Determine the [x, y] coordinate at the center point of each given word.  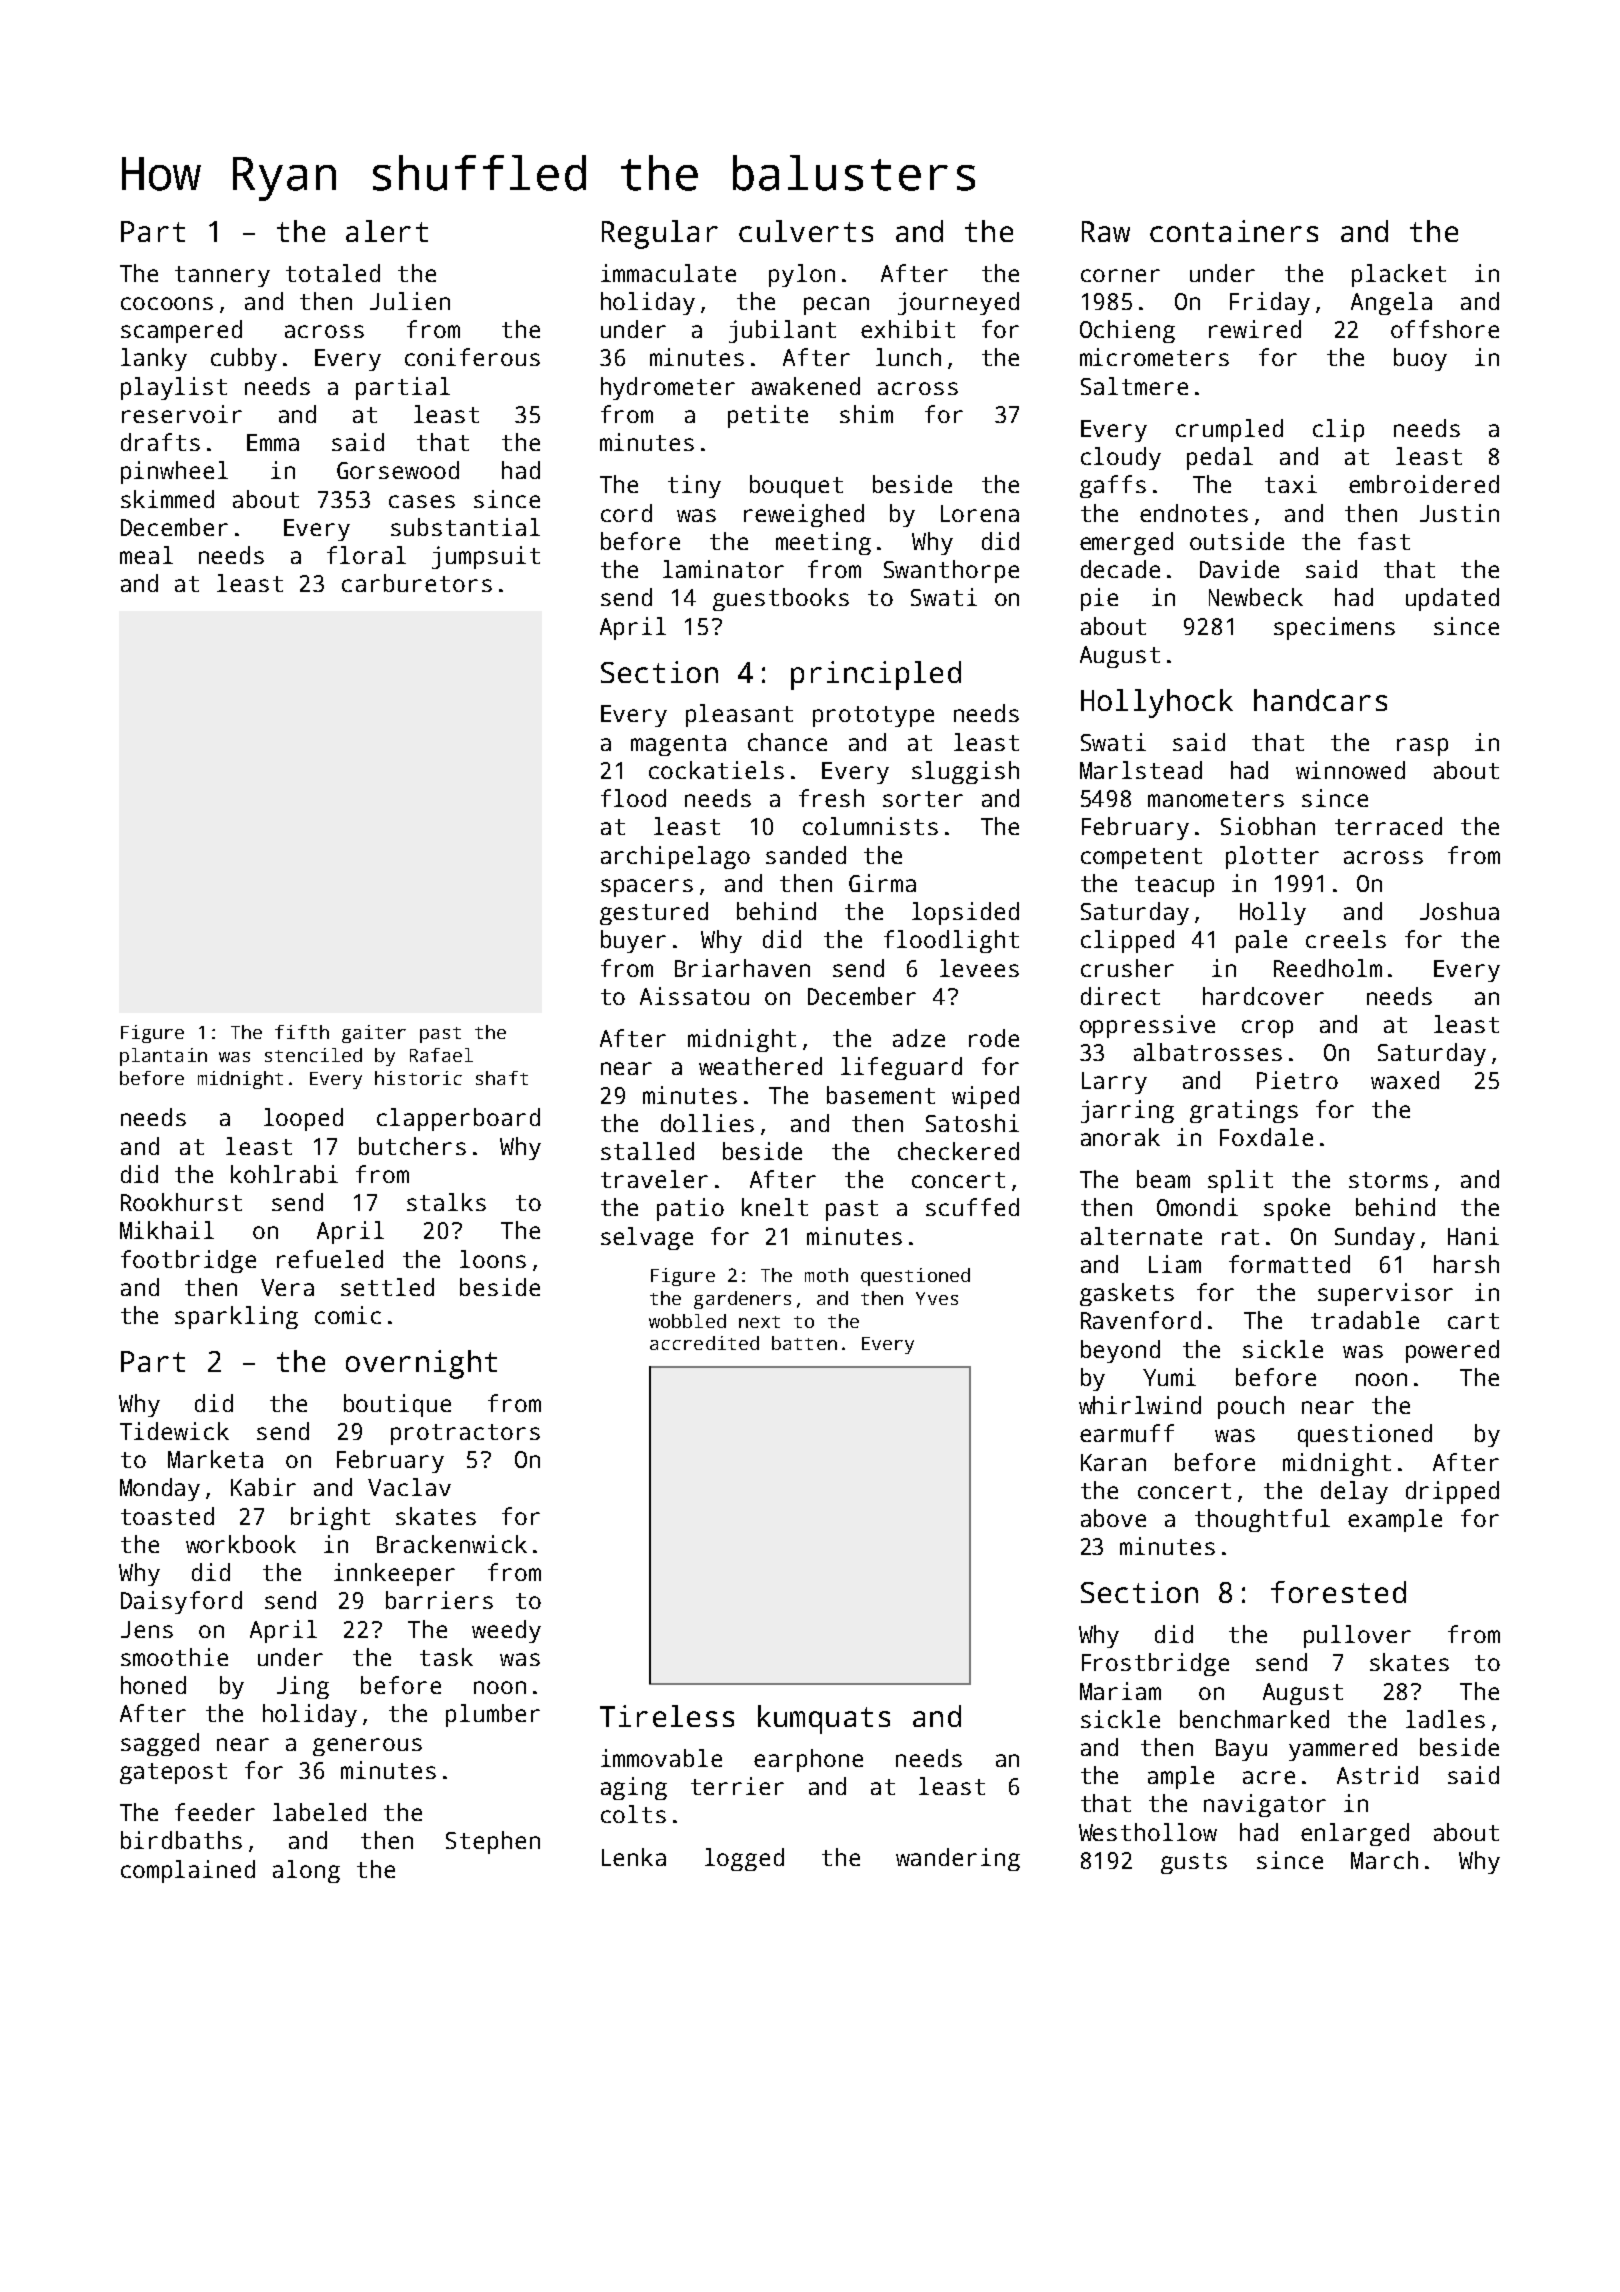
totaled [333, 273]
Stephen [493, 1842]
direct [1120, 996]
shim [866, 414]
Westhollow [1148, 1832]
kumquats [824, 1719]
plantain [163, 1057]
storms [1388, 1180]
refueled [330, 1259]
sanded [806, 855]
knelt [775, 1207]
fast [1384, 541]
